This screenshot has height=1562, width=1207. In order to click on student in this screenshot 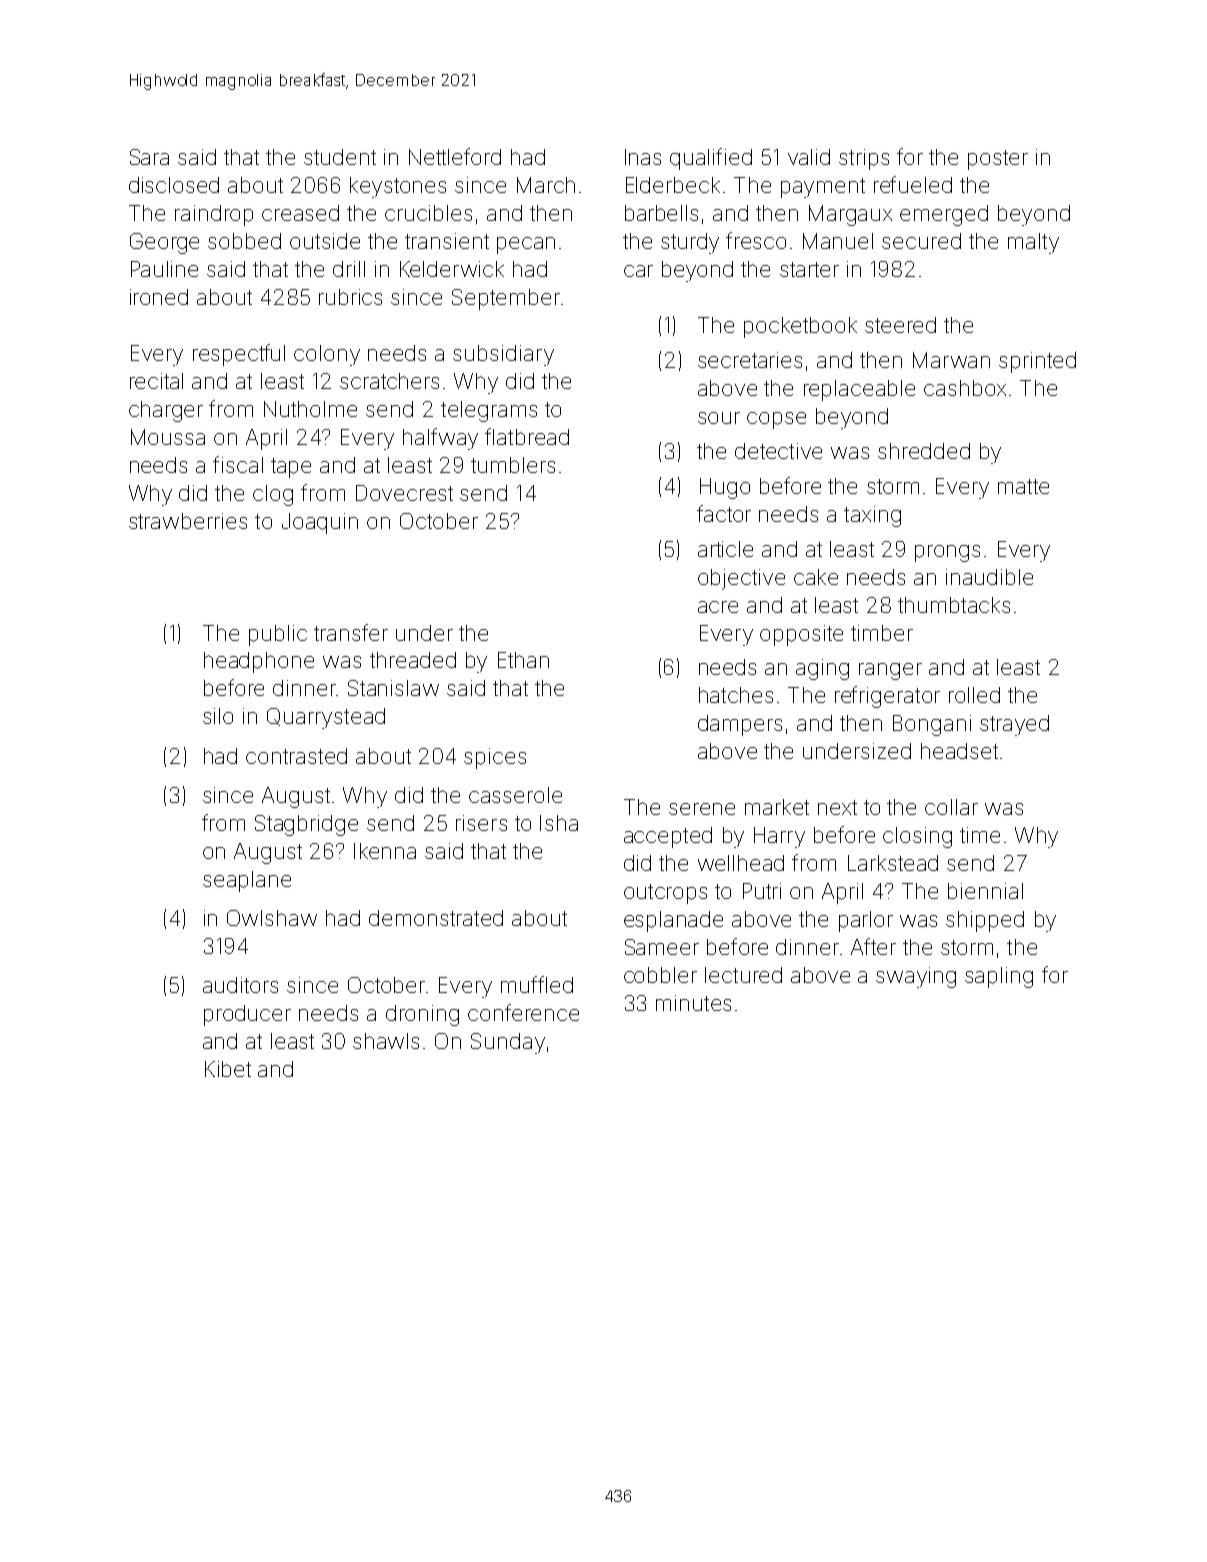, I will do `click(340, 157)`.
